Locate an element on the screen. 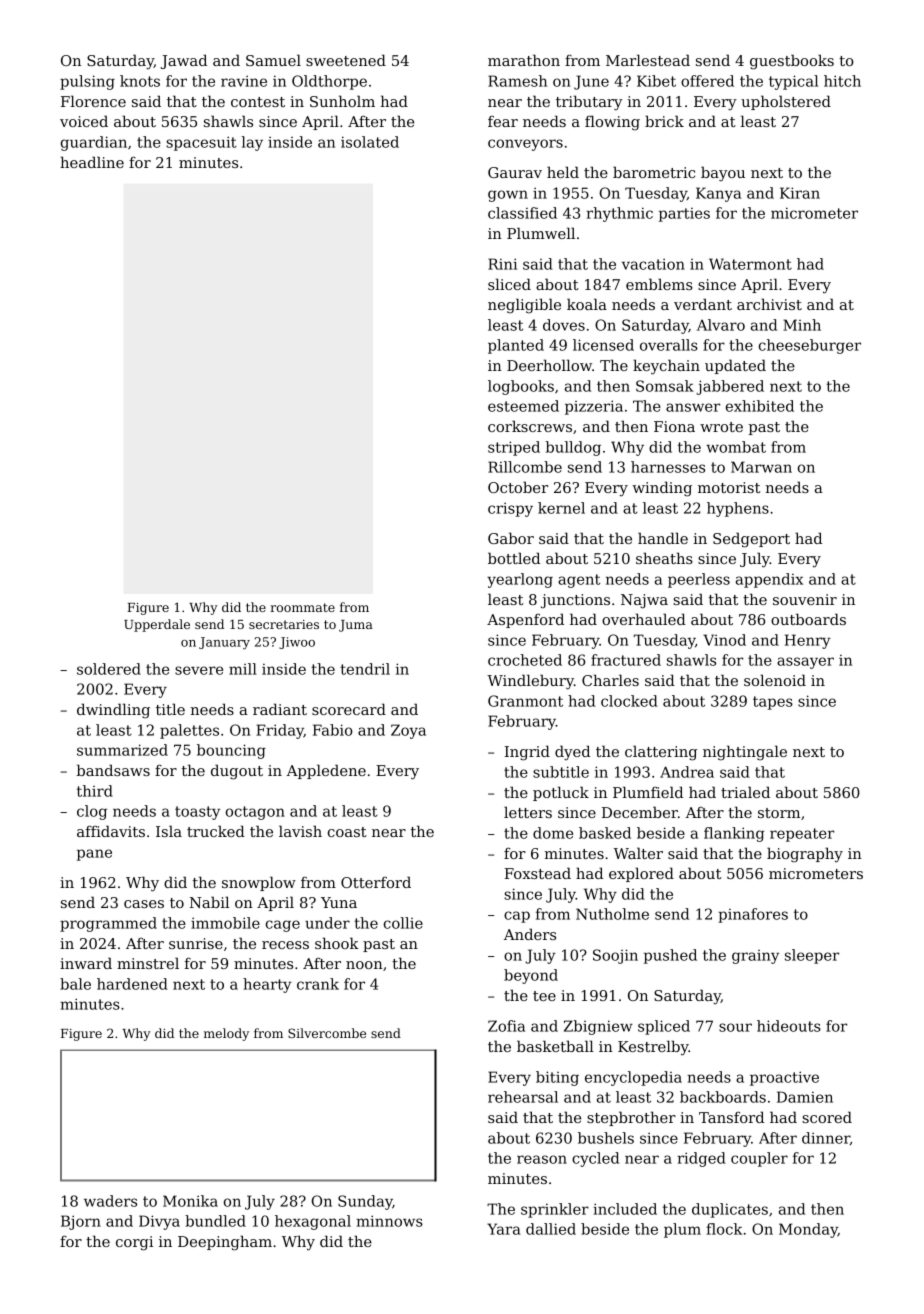 The height and width of the screenshot is (1314, 924). hitch is located at coordinates (842, 81).
